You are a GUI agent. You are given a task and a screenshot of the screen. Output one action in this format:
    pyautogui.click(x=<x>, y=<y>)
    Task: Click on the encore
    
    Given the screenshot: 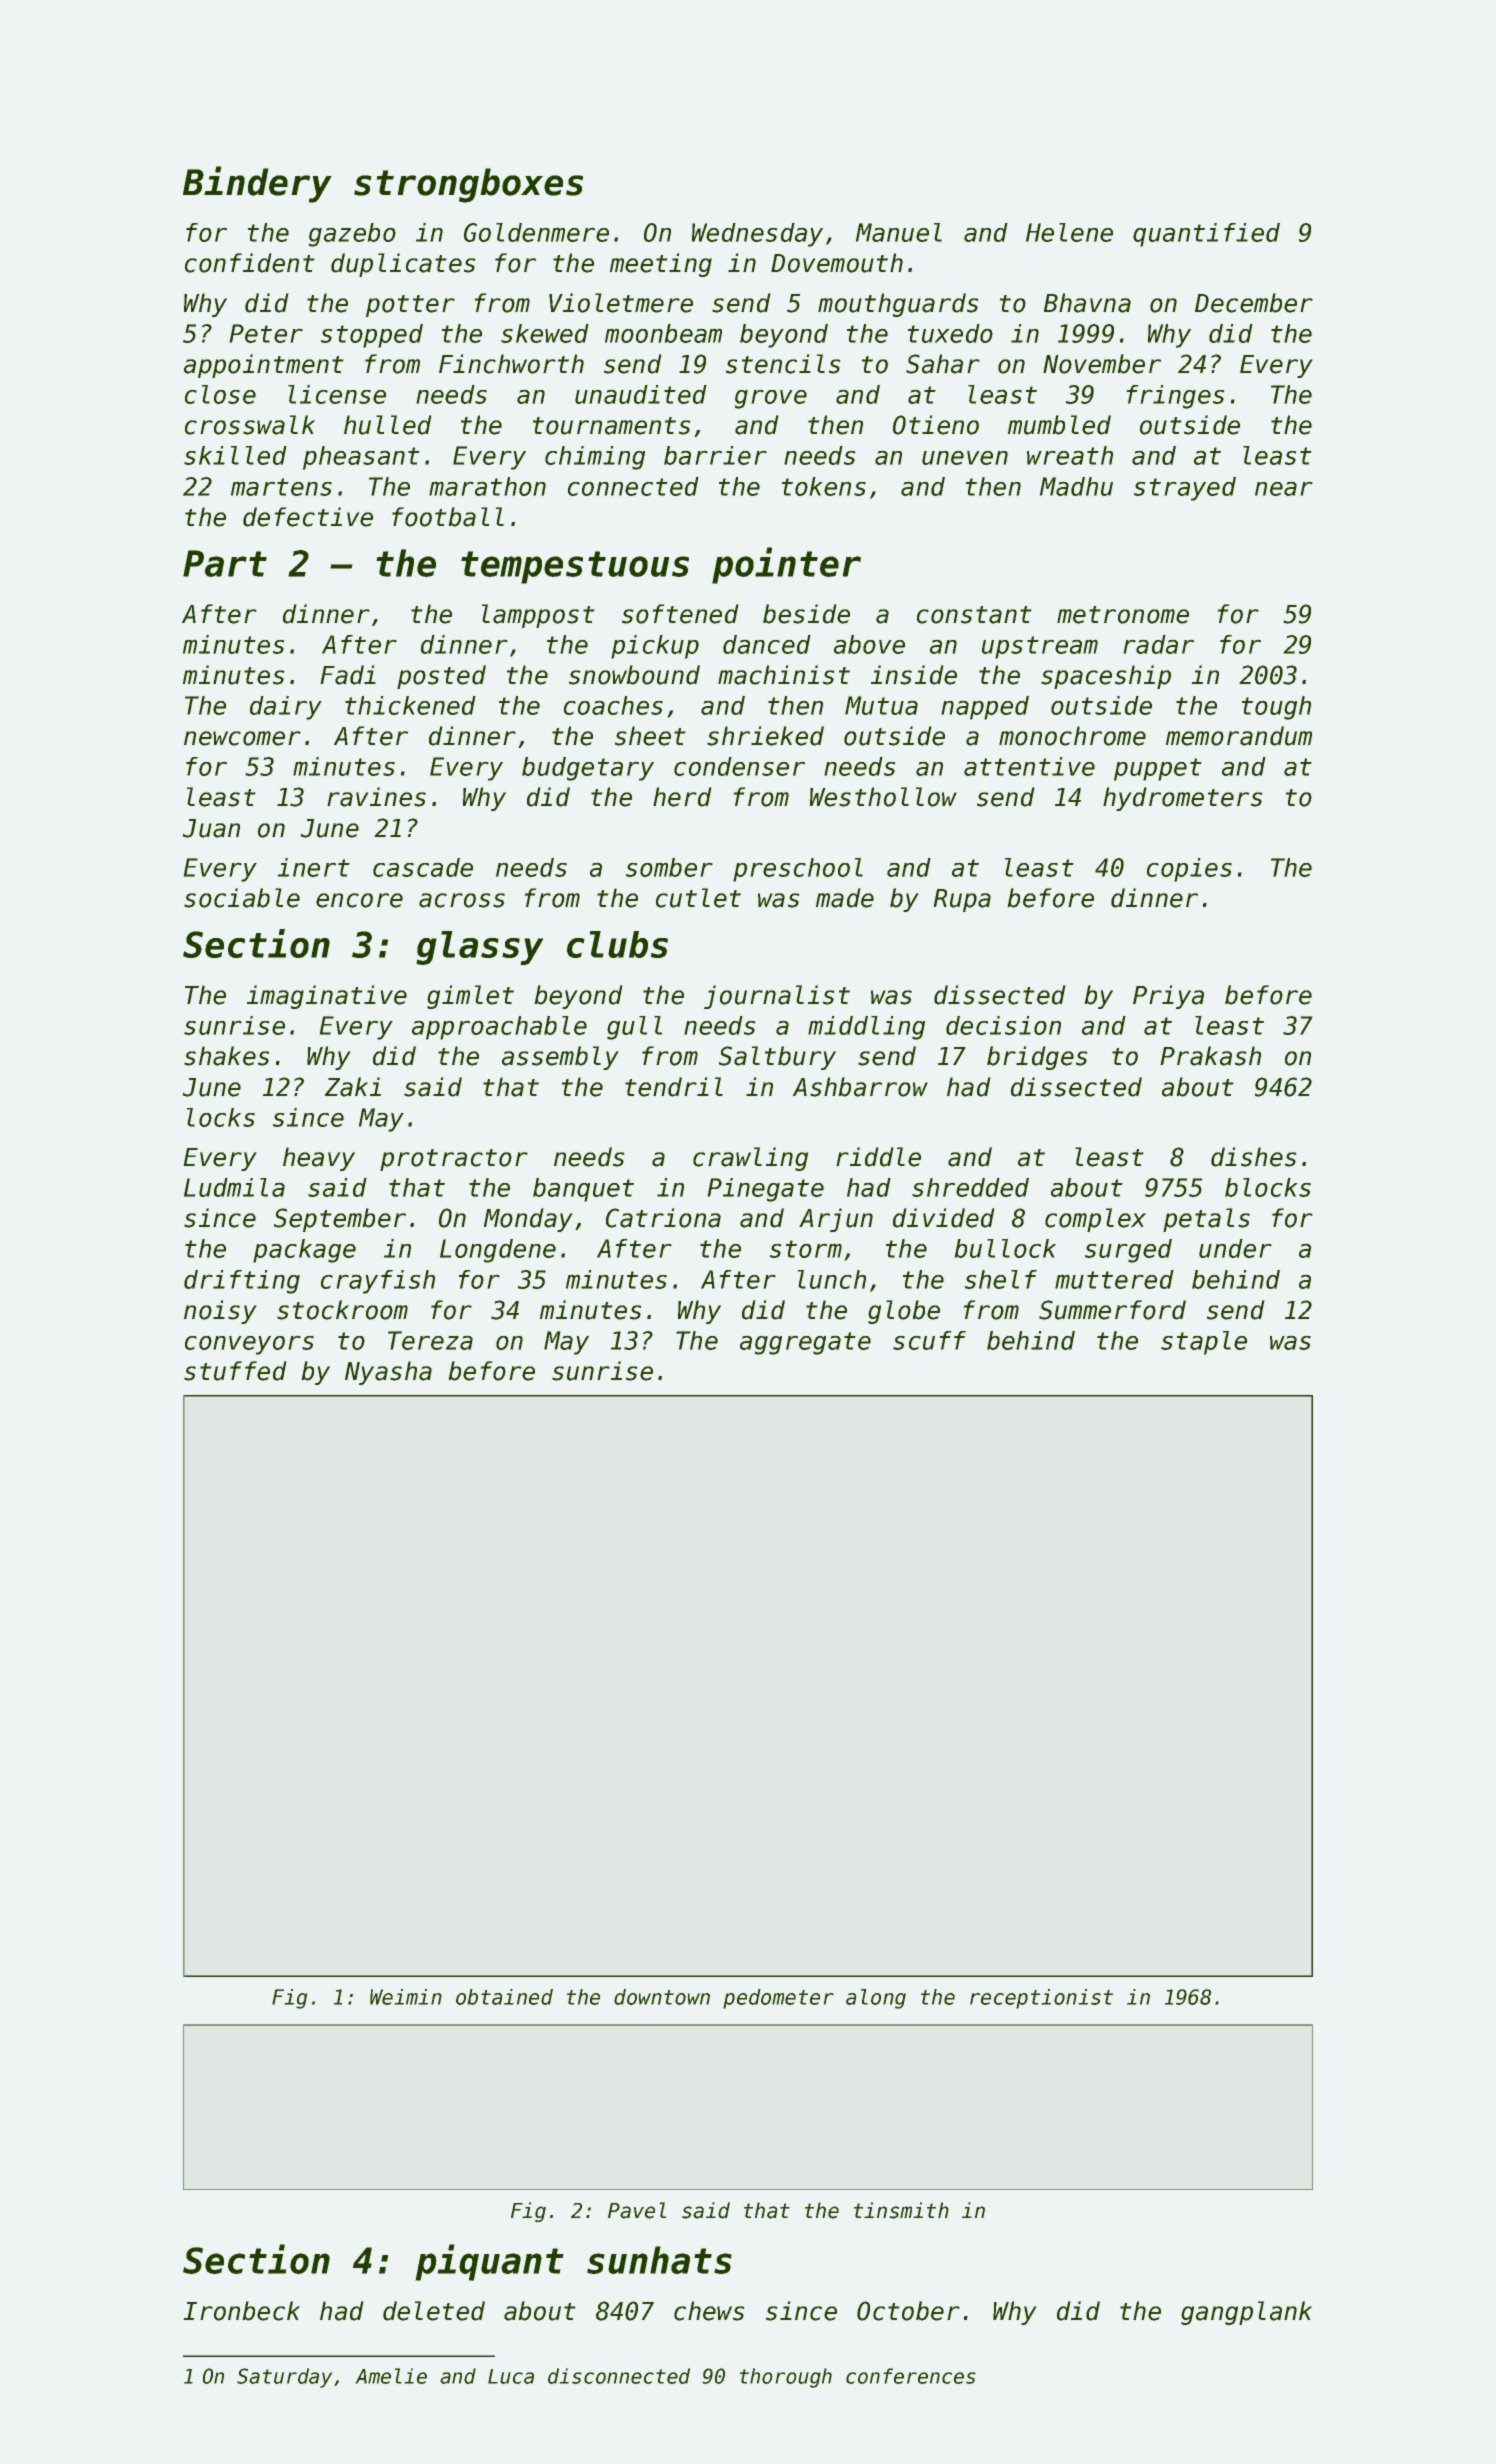 What is the action you would take?
    pyautogui.click(x=359, y=900)
